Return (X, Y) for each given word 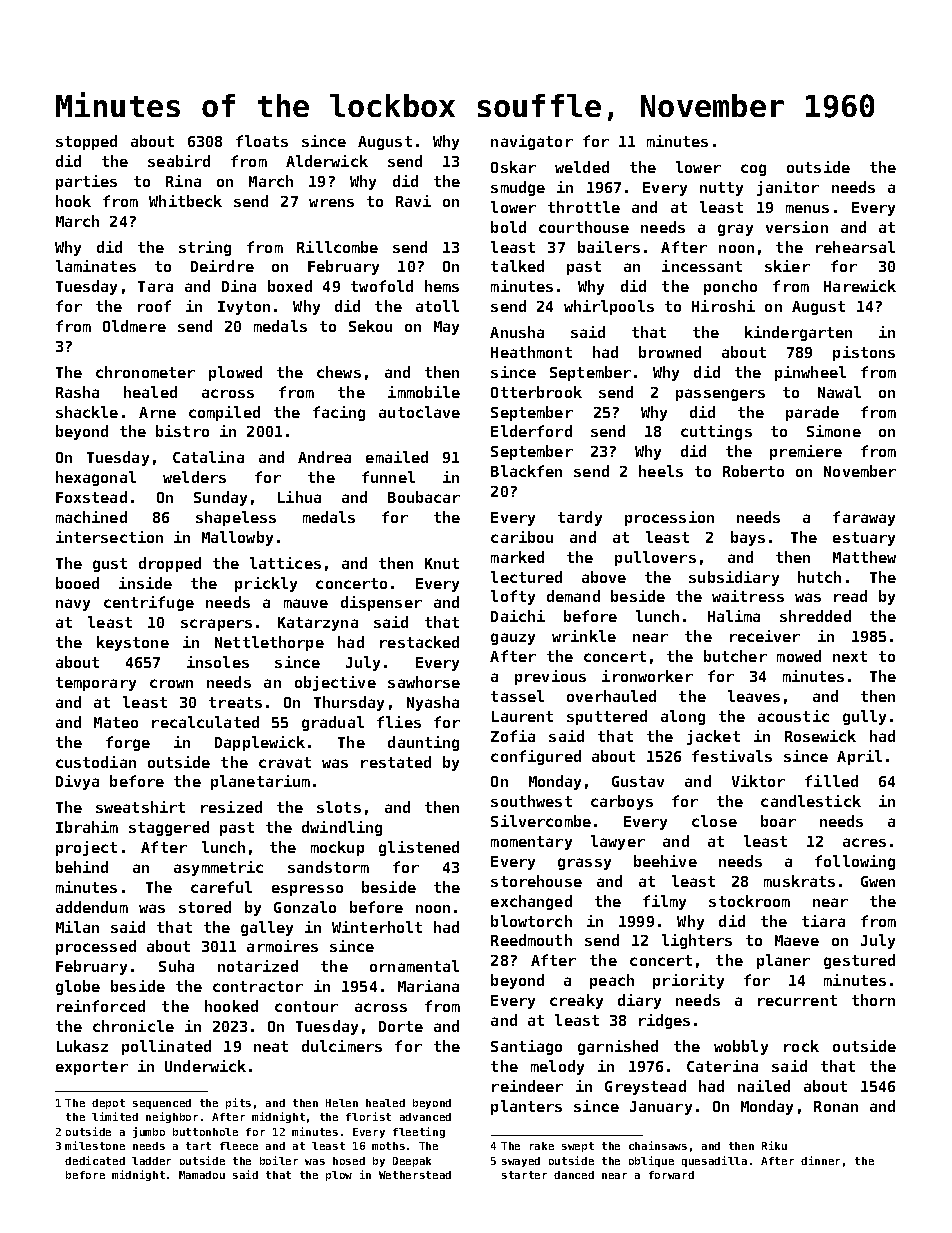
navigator (532, 142)
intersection (109, 537)
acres (864, 842)
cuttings (716, 432)
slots (339, 807)
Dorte (401, 1026)
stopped (86, 142)
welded (582, 167)
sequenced (162, 1104)
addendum (92, 907)
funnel (388, 477)
